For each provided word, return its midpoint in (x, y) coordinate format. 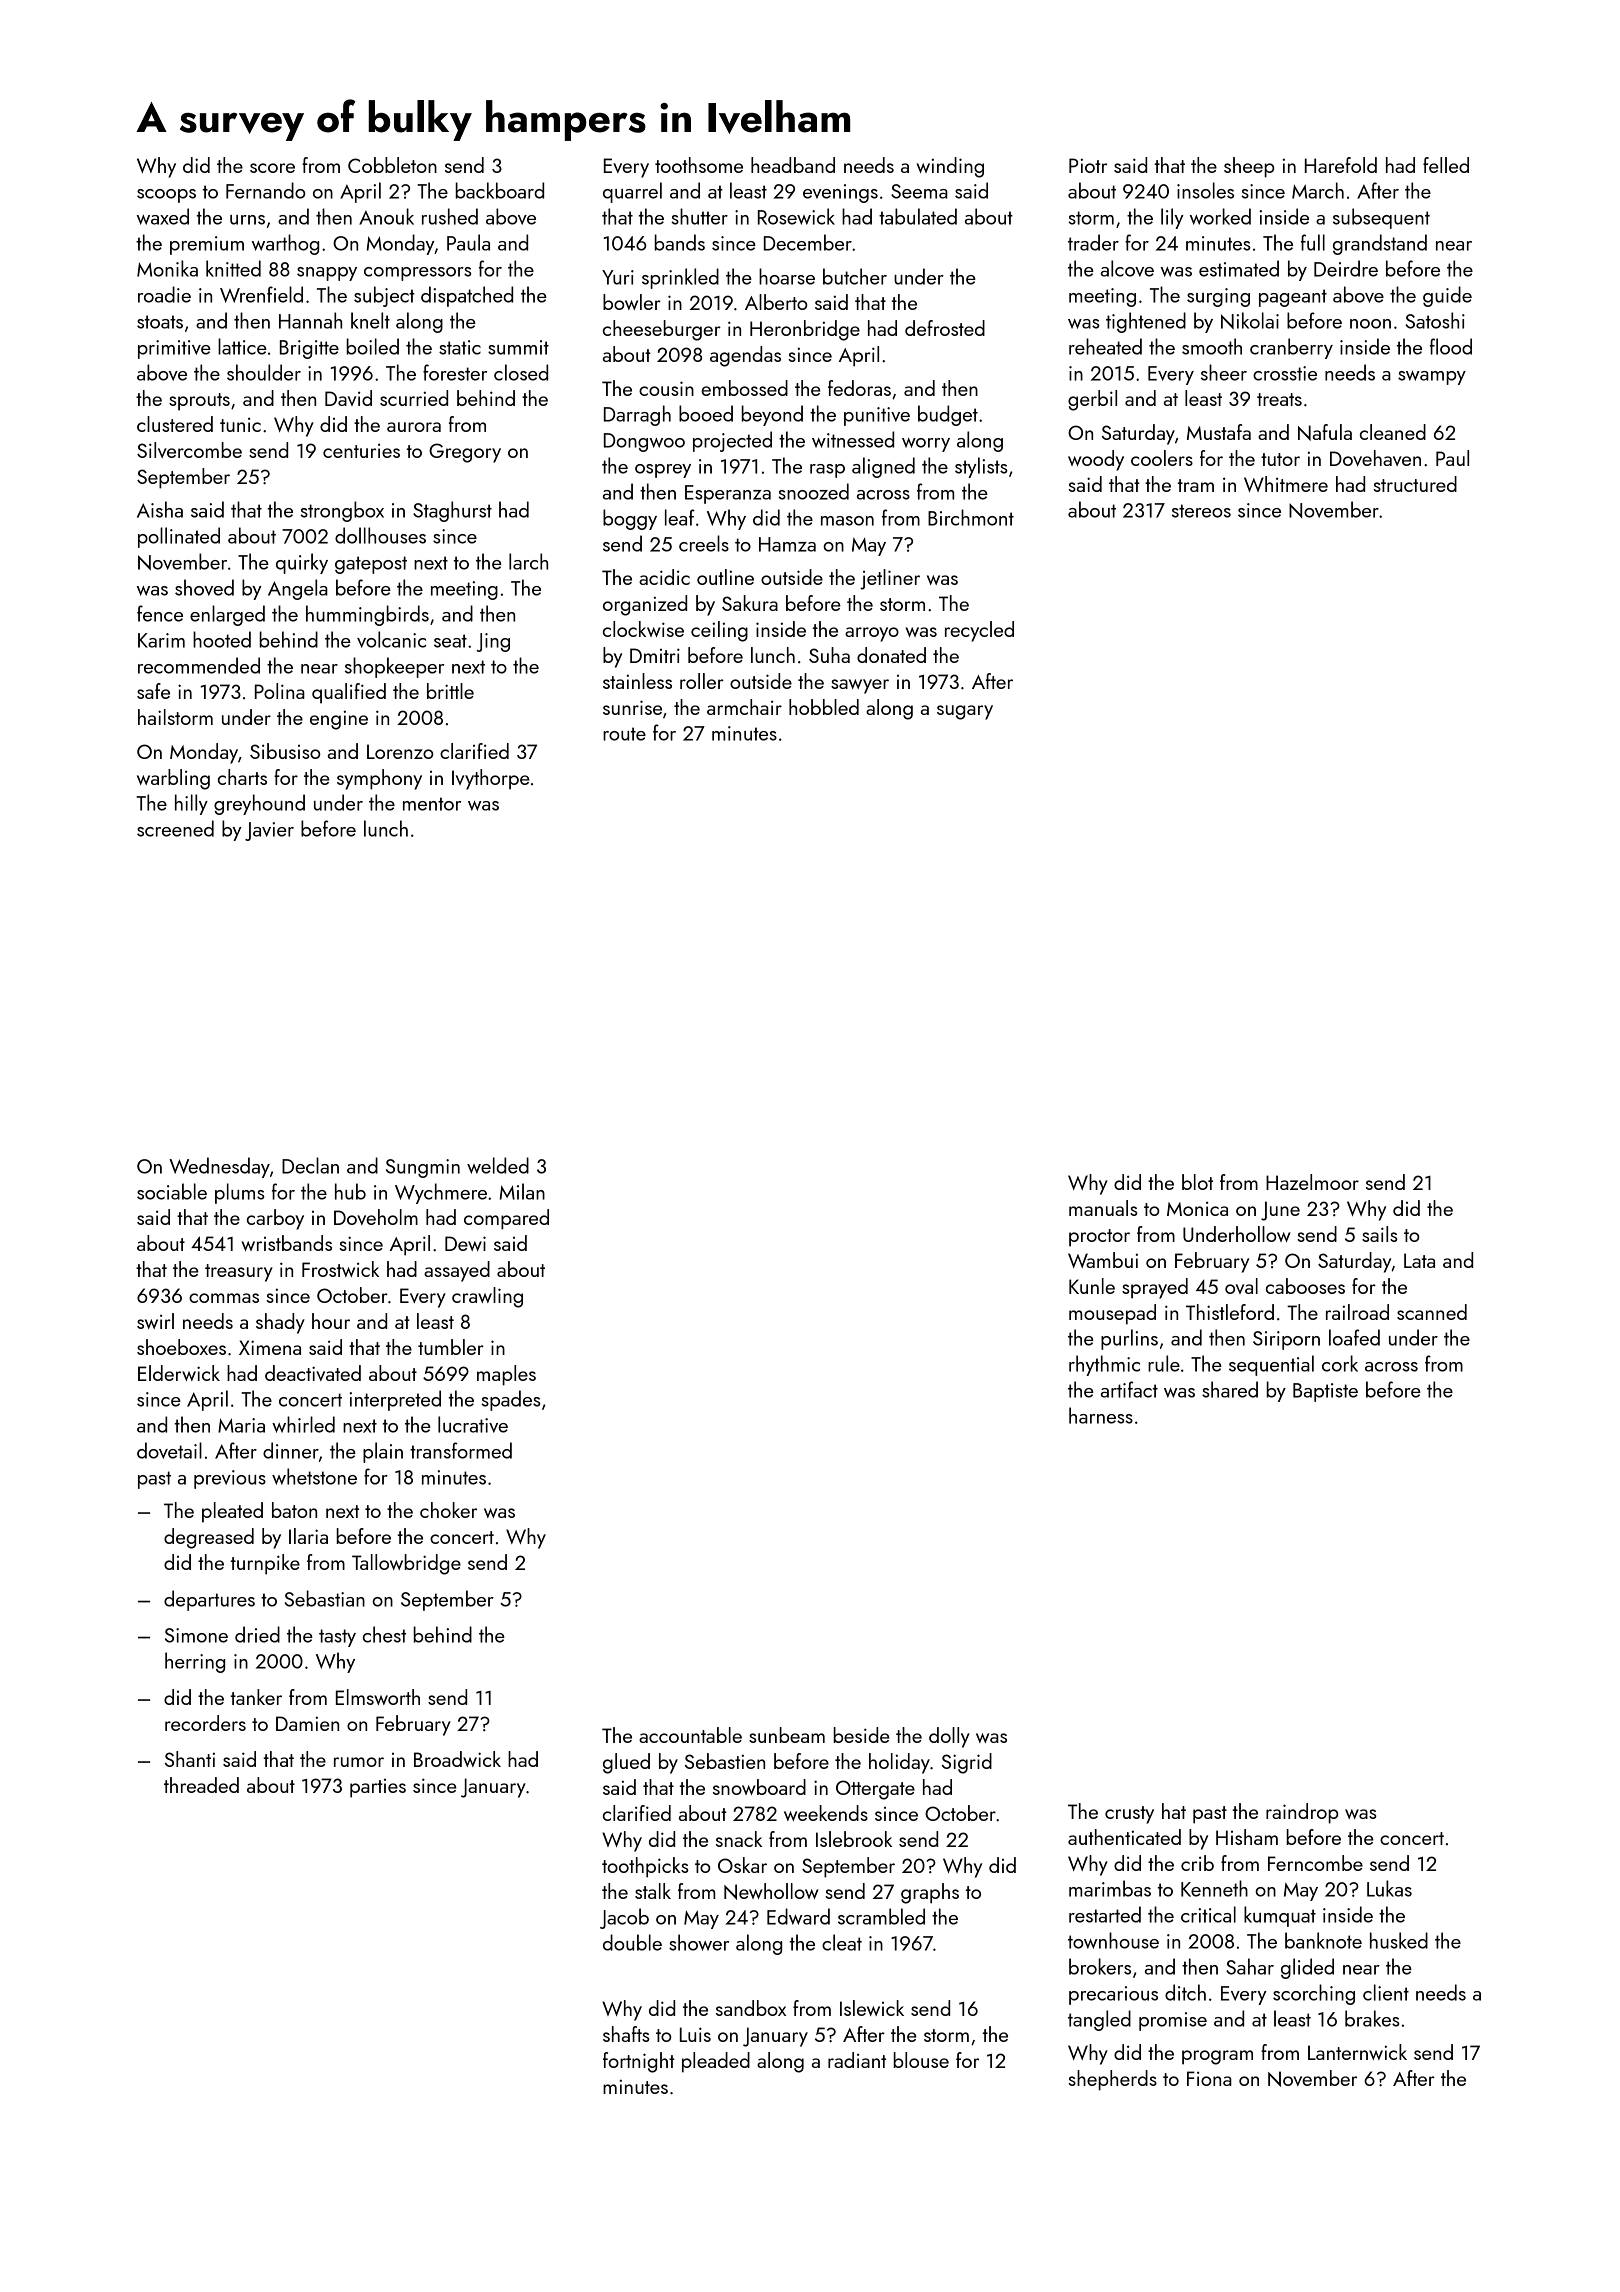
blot (1197, 1182)
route (624, 734)
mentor (432, 804)
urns (247, 220)
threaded (201, 1785)
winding (950, 167)
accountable (690, 1735)
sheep (1249, 167)
